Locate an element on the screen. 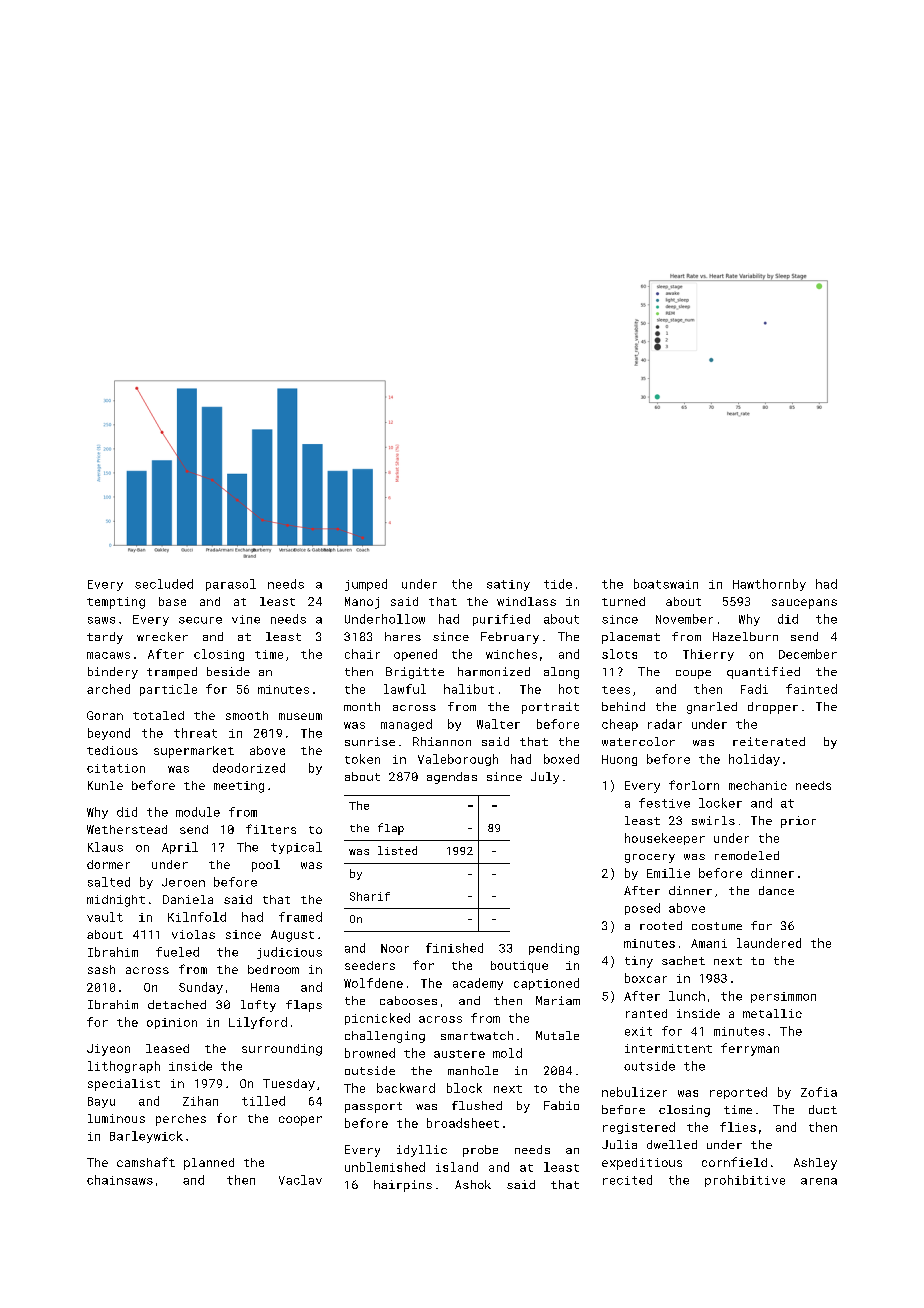  Manoj is located at coordinates (362, 603).
